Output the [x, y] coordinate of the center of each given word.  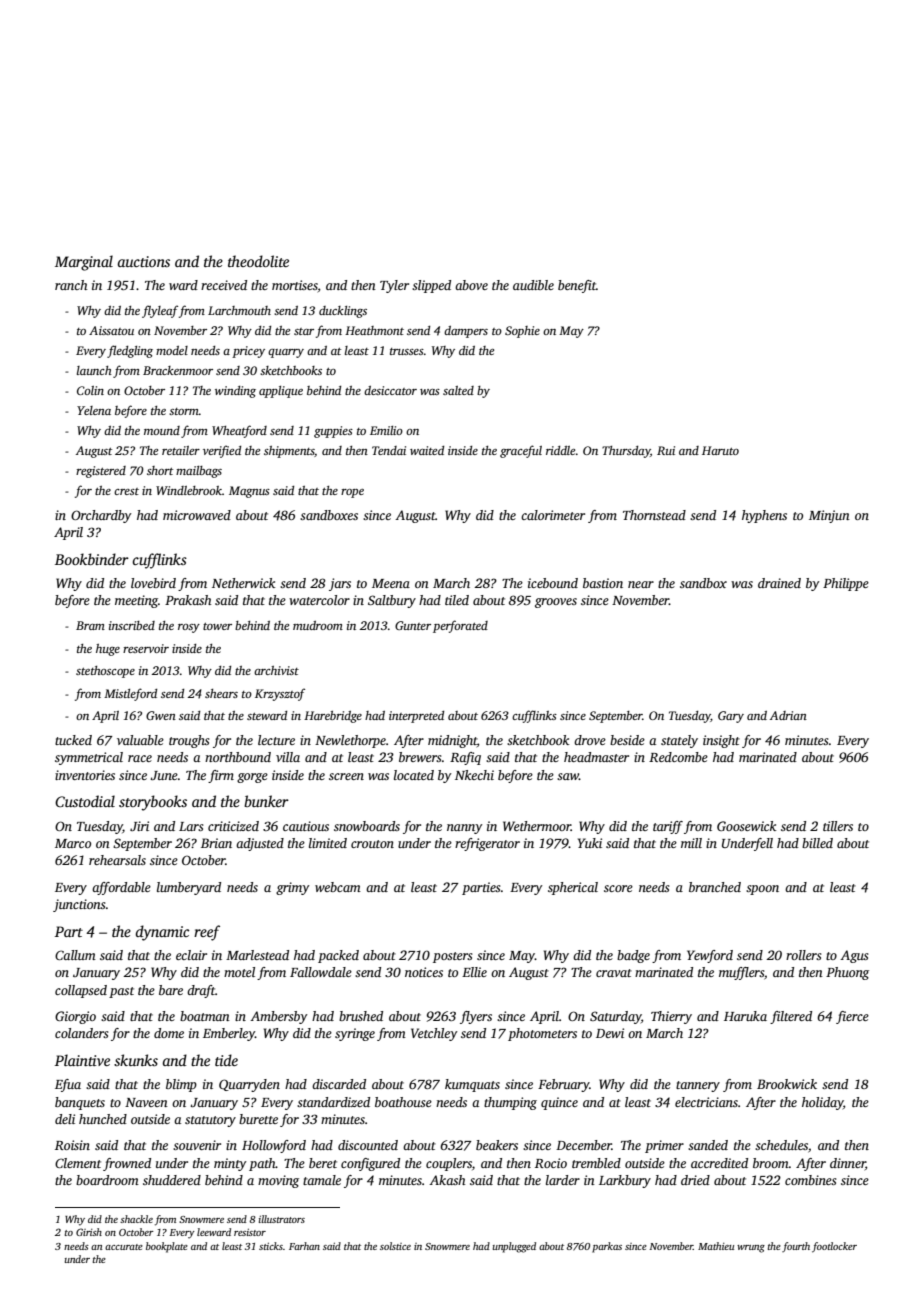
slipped [431, 286]
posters [452, 957]
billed [817, 843]
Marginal [84, 263]
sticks [271, 1246]
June [164, 775]
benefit [577, 286]
